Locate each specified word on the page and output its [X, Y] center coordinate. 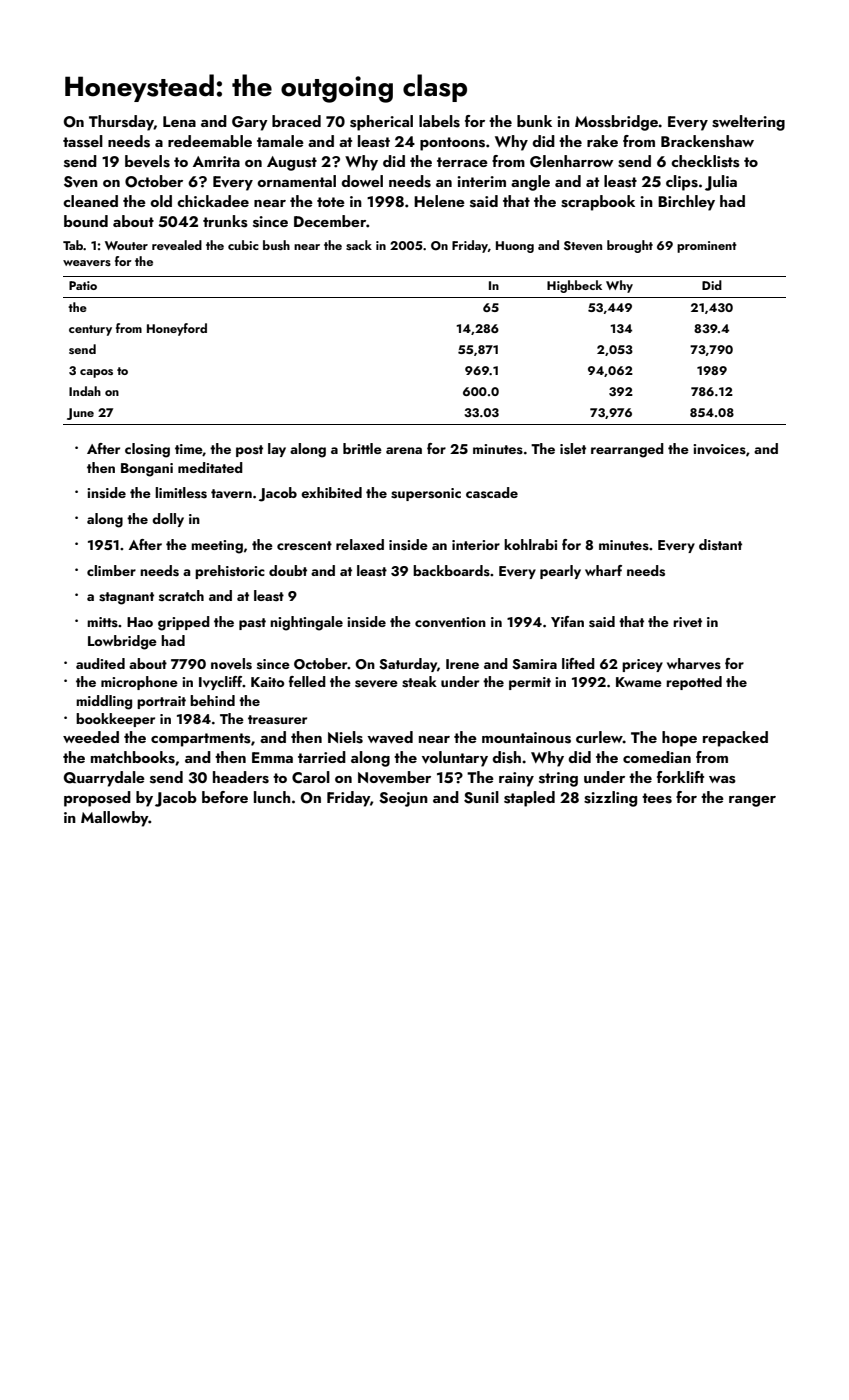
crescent [304, 545]
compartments [201, 740]
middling [104, 702]
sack [359, 245]
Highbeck [574, 286]
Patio [83, 285]
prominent [707, 247]
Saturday [408, 665]
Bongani [147, 470]
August [292, 163]
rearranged [627, 450]
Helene [439, 201]
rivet [687, 622]
